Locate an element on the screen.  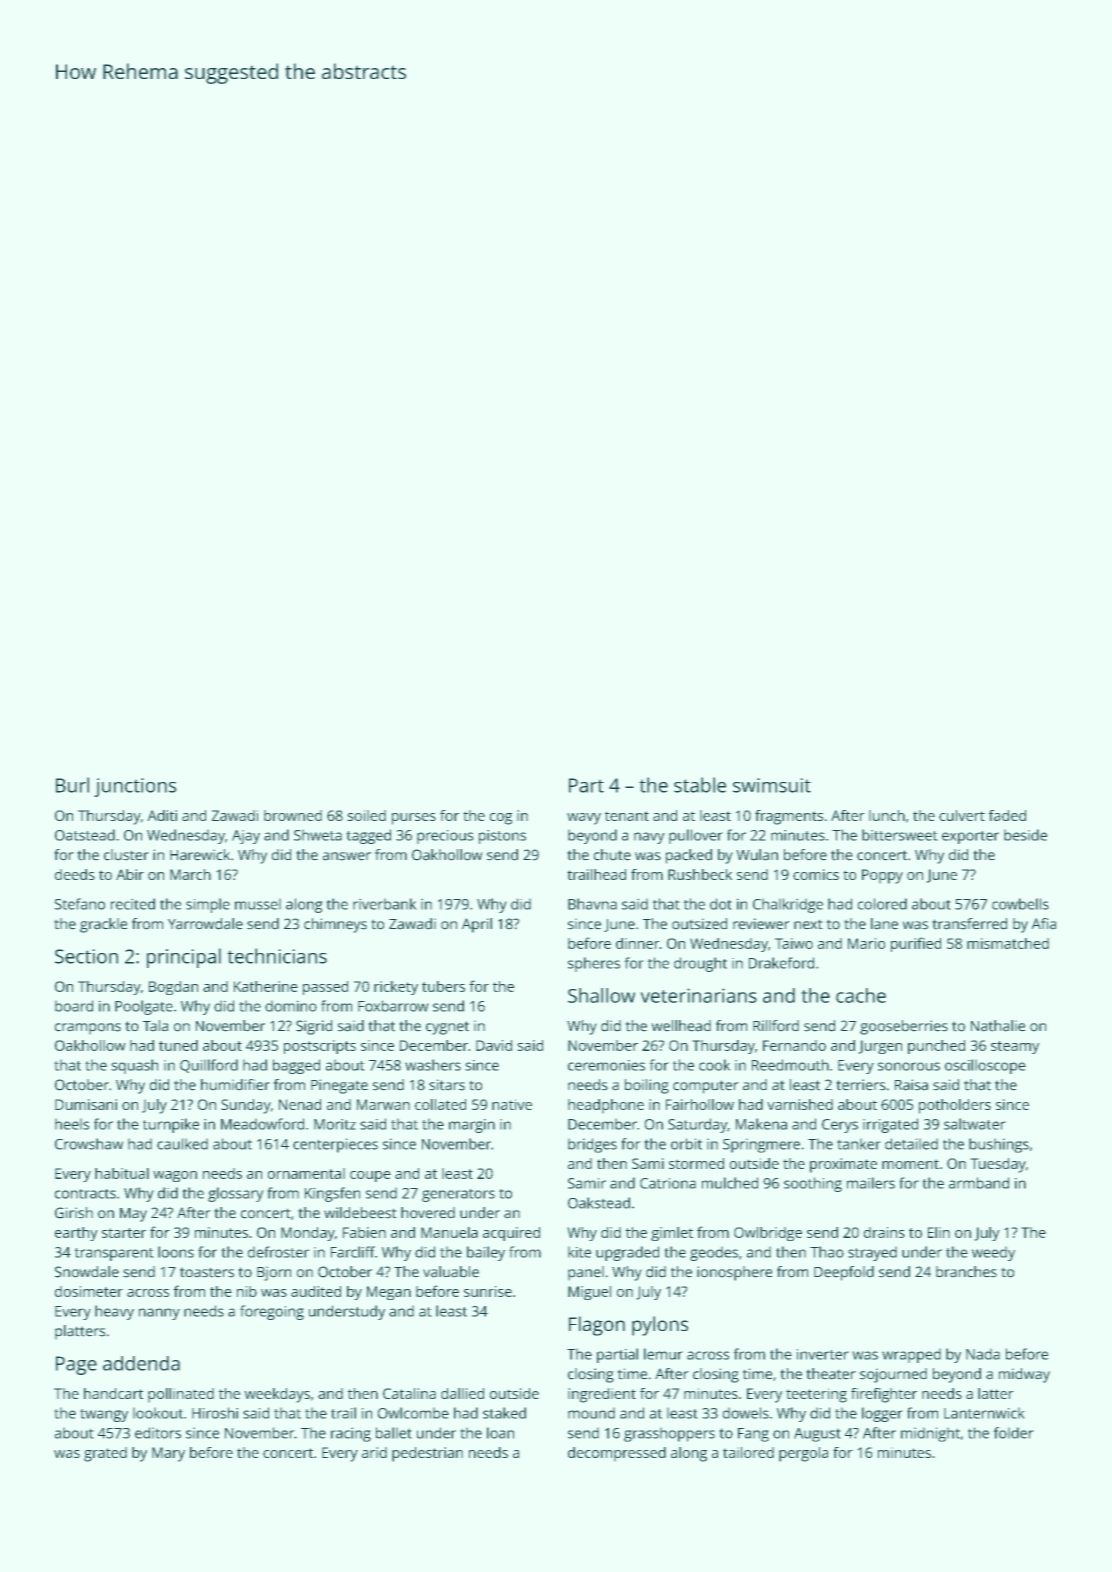
handcart is located at coordinates (113, 1393).
